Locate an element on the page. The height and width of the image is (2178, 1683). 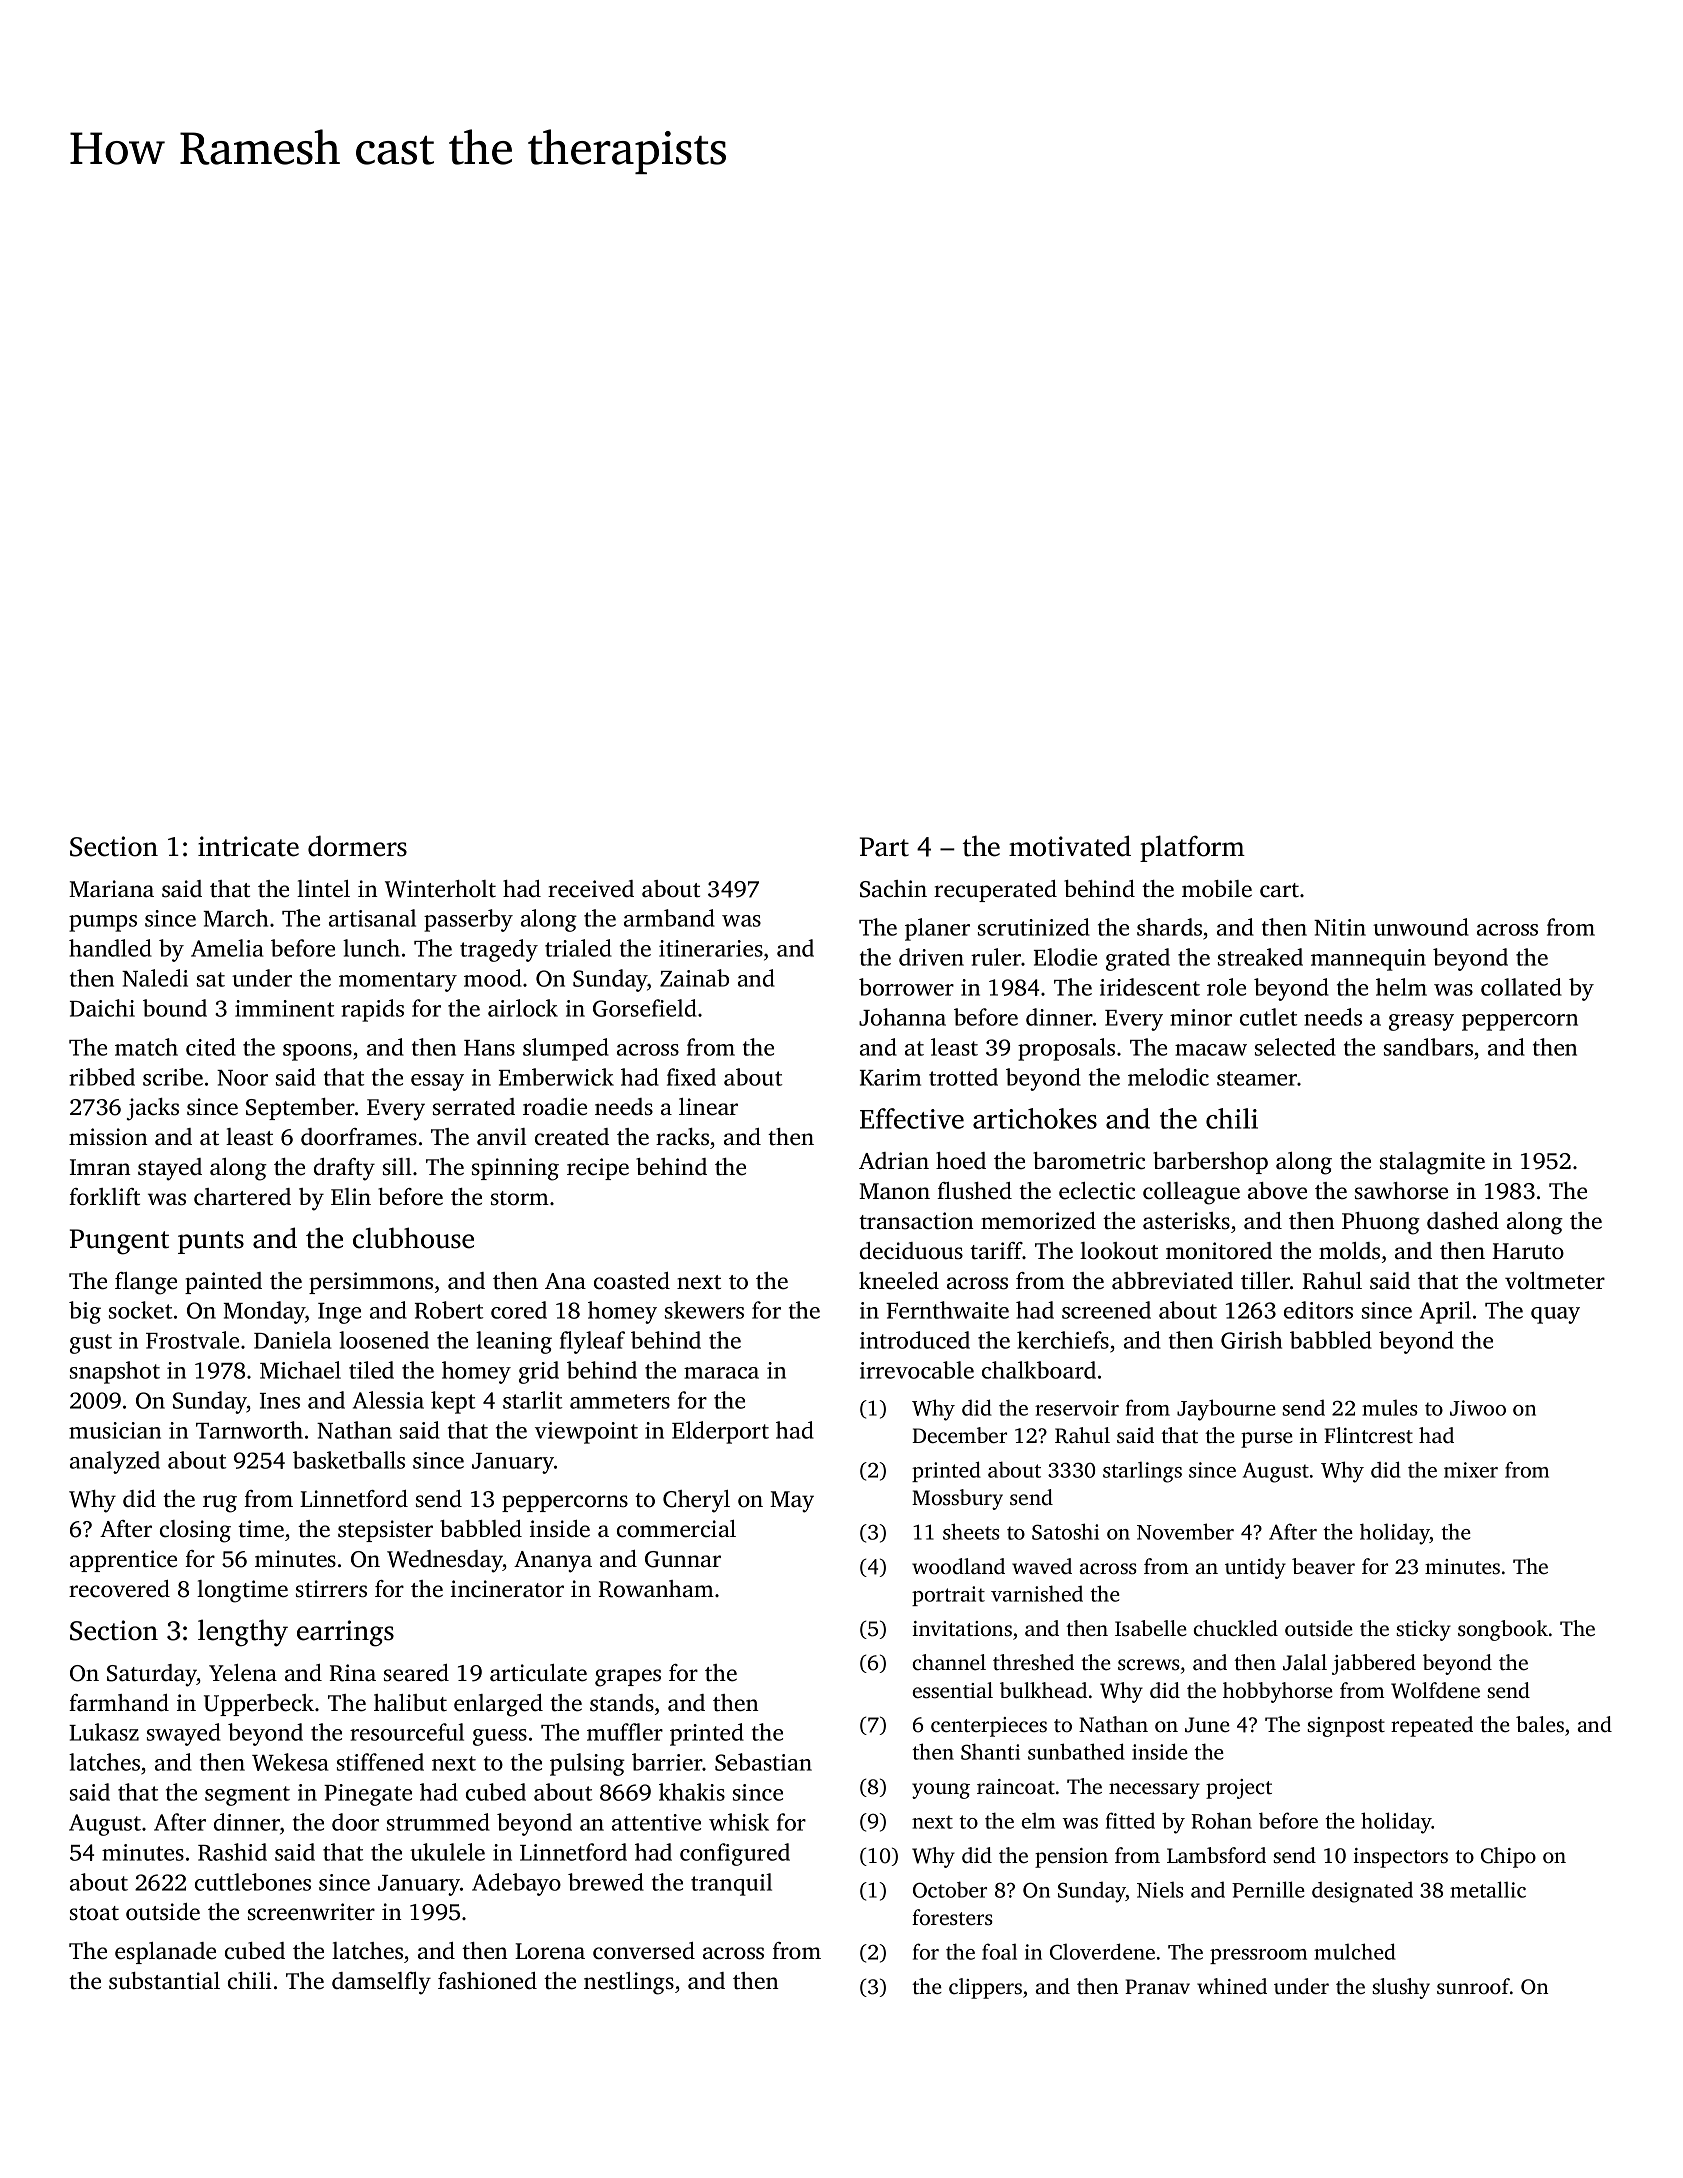
cart is located at coordinates (1279, 890).
